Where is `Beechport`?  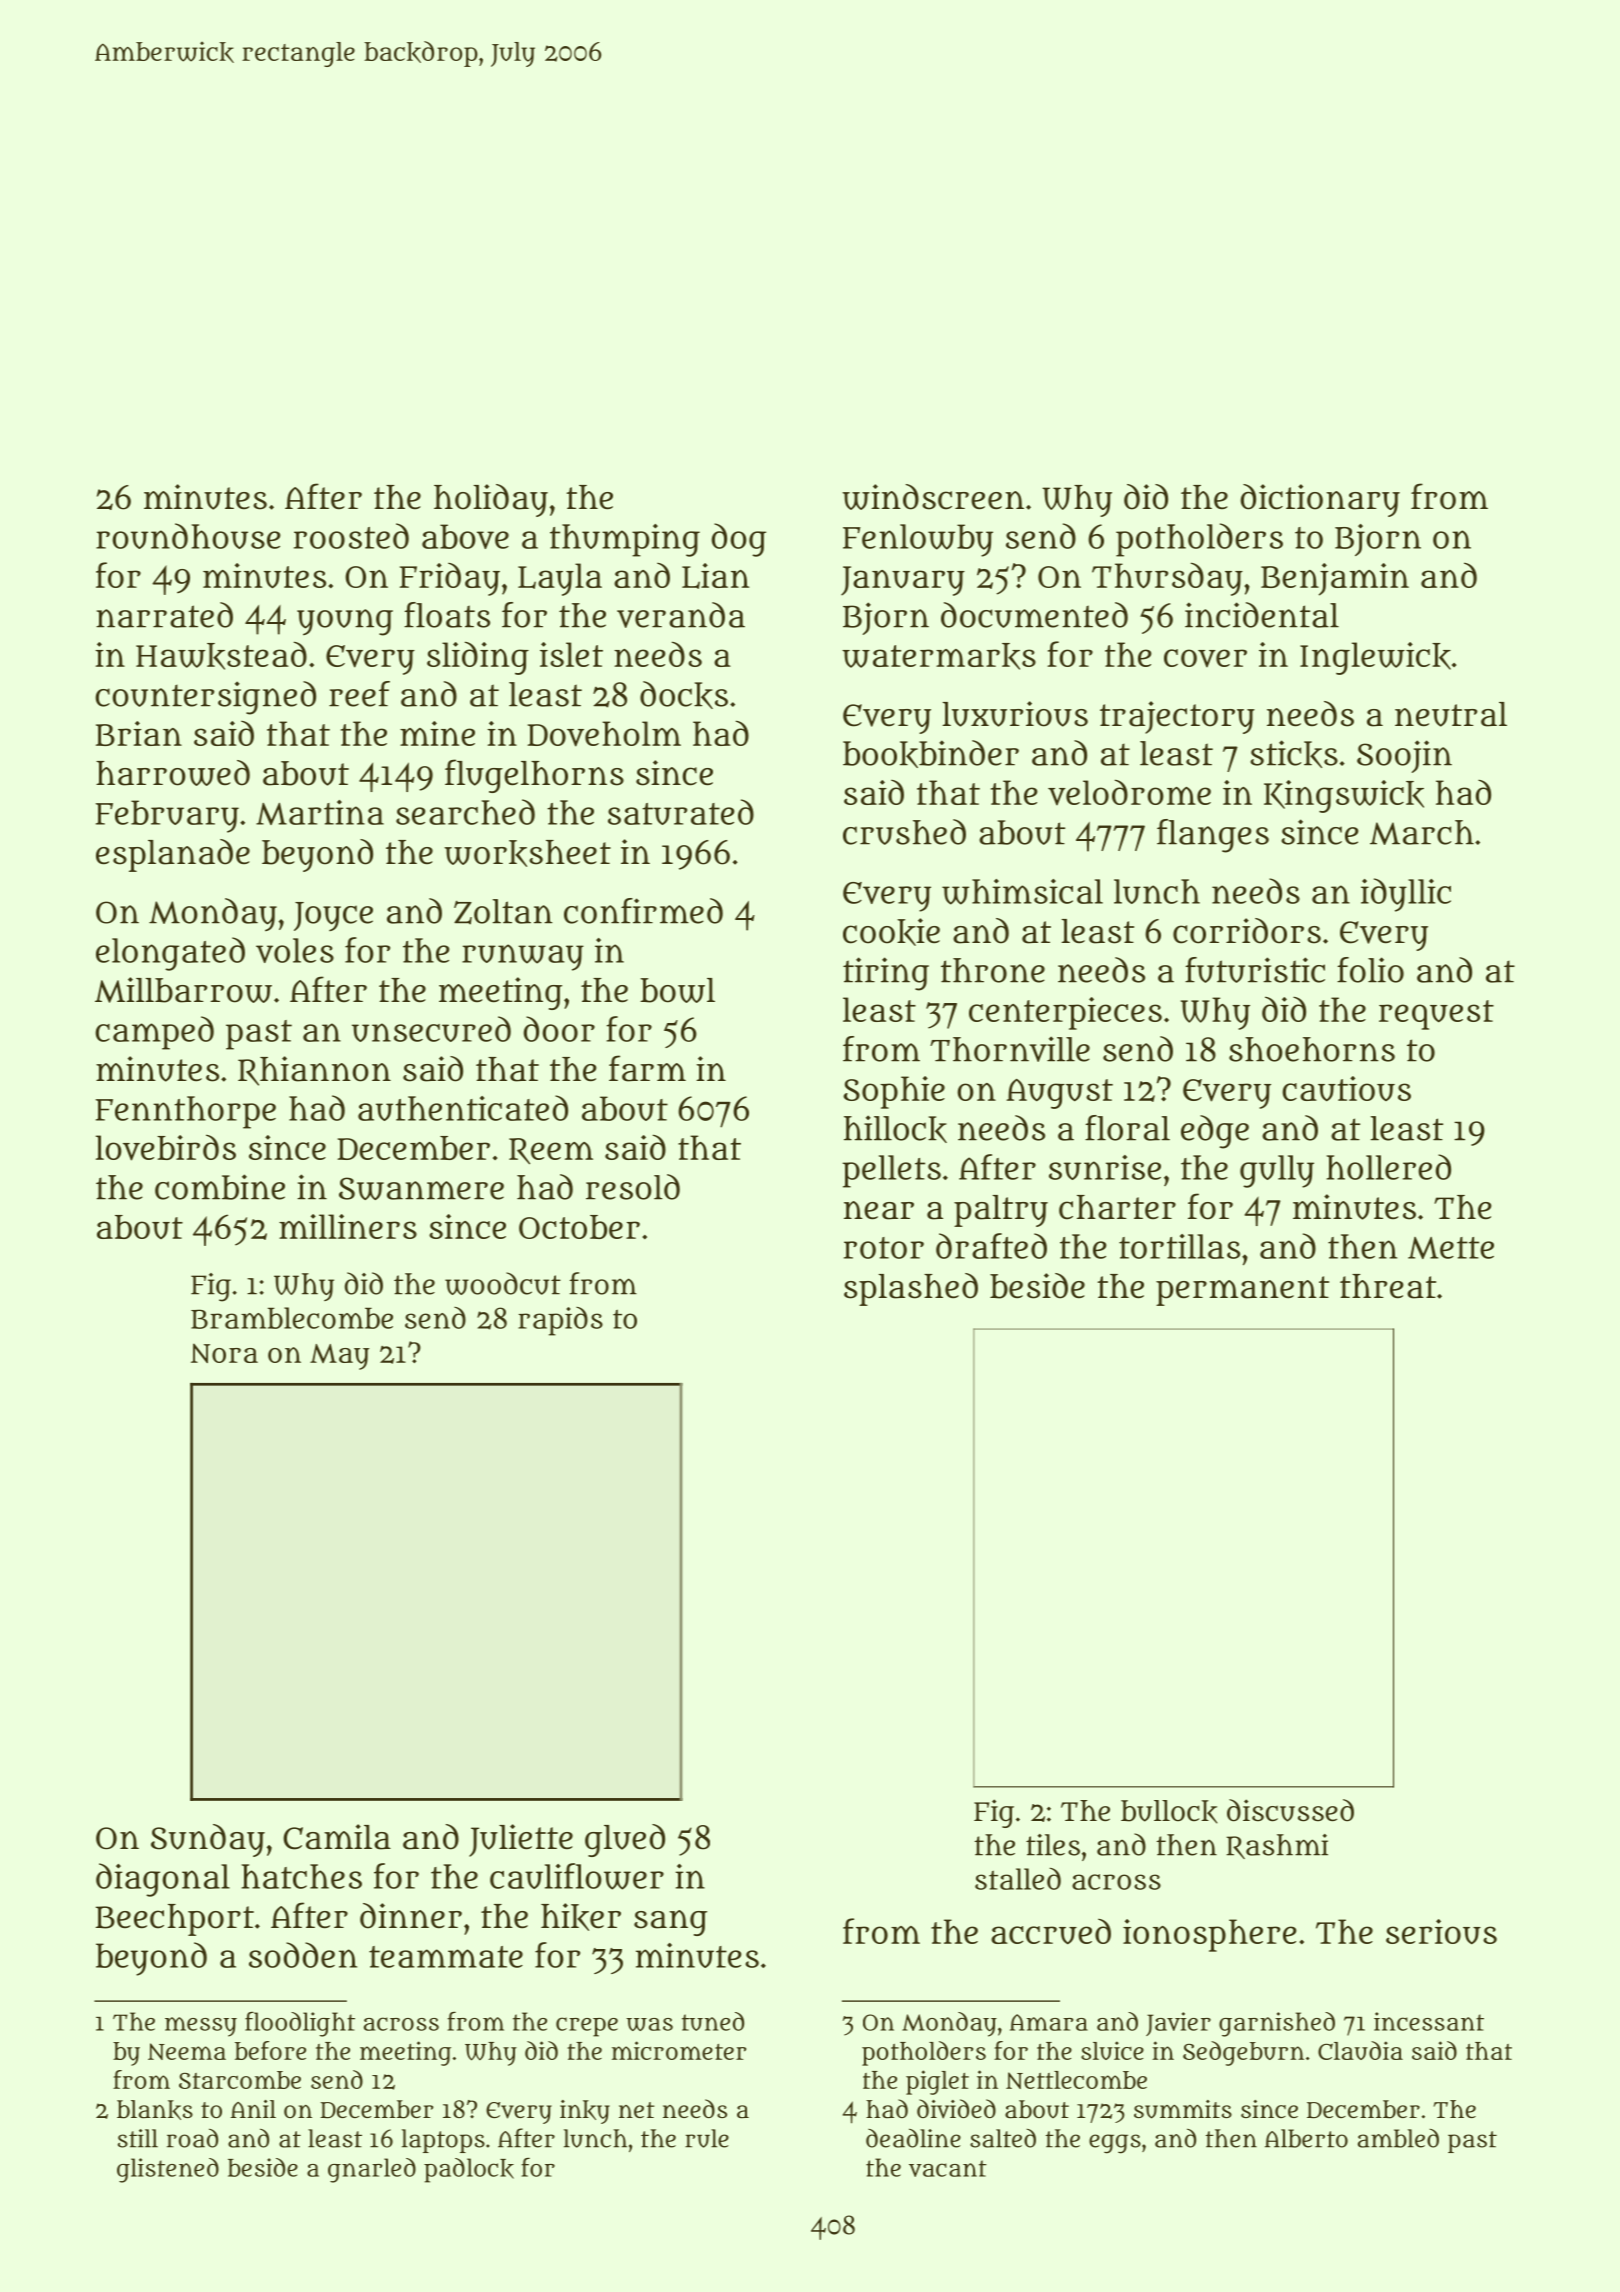 Beechport is located at coordinates (175, 1920).
